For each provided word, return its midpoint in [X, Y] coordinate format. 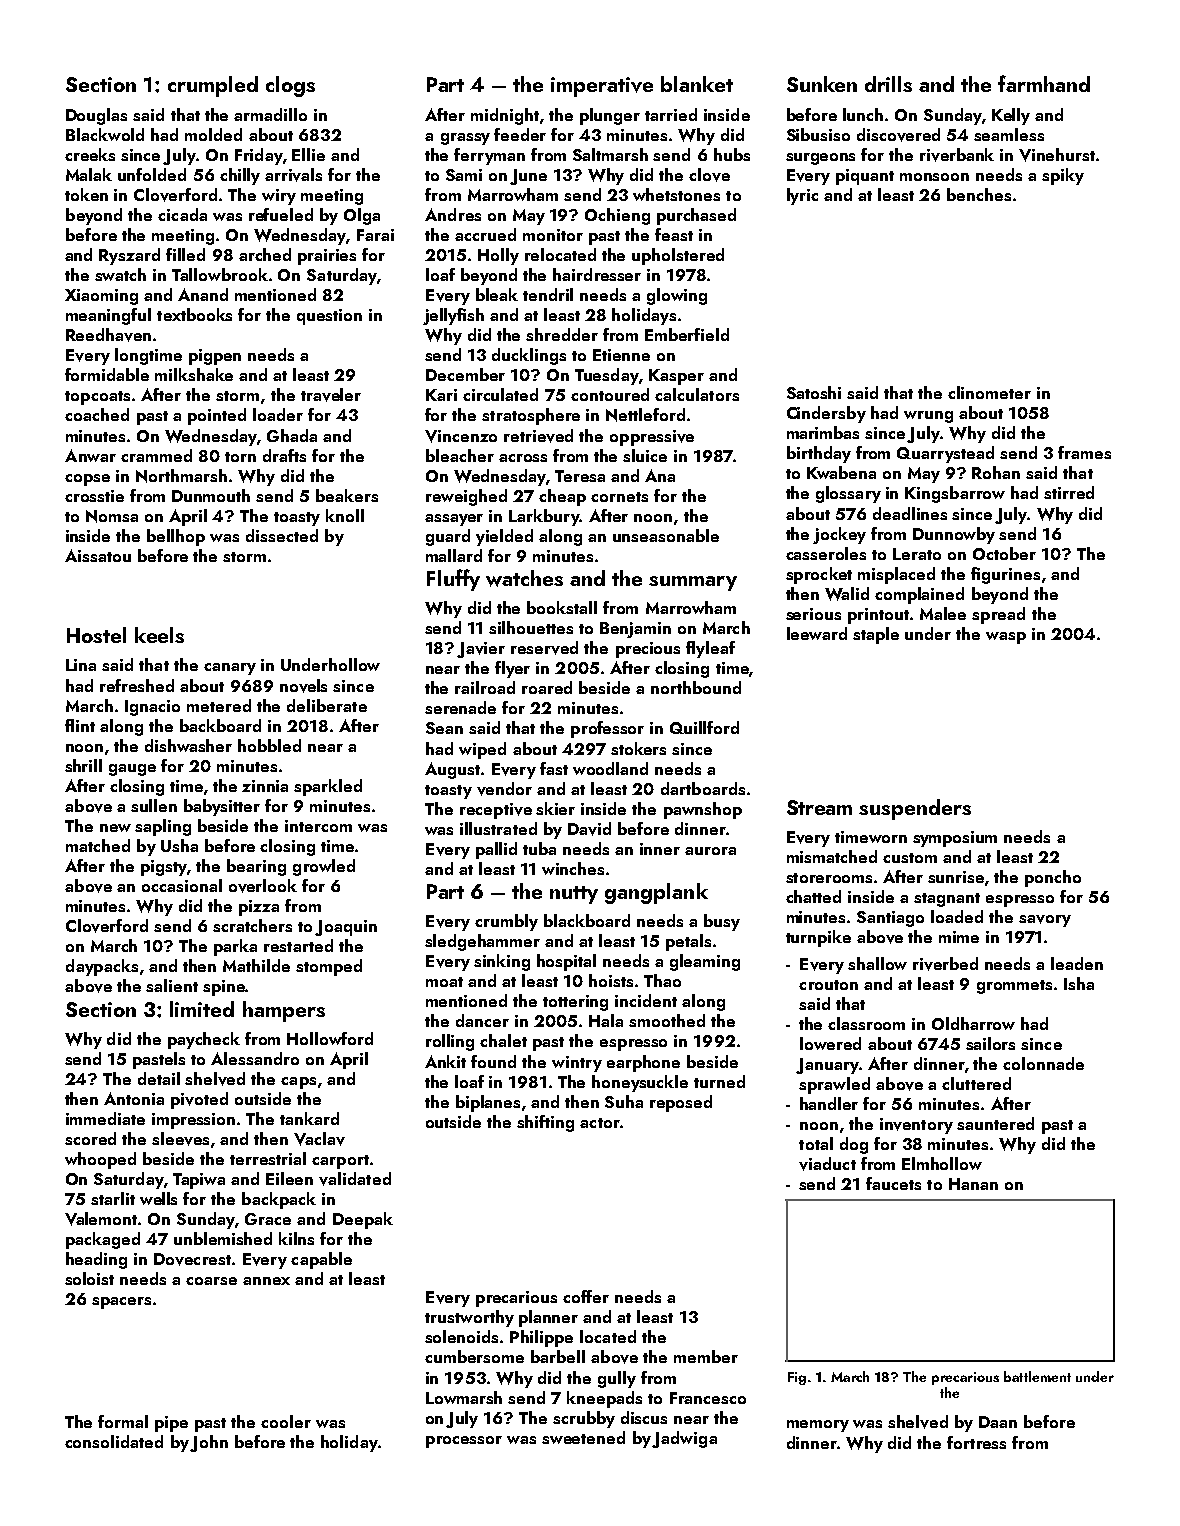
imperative [602, 87]
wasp [1006, 638]
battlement [1037, 1376]
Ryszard [129, 256]
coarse [211, 1281]
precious [648, 650]
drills [888, 84]
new [115, 828]
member [706, 1356]
